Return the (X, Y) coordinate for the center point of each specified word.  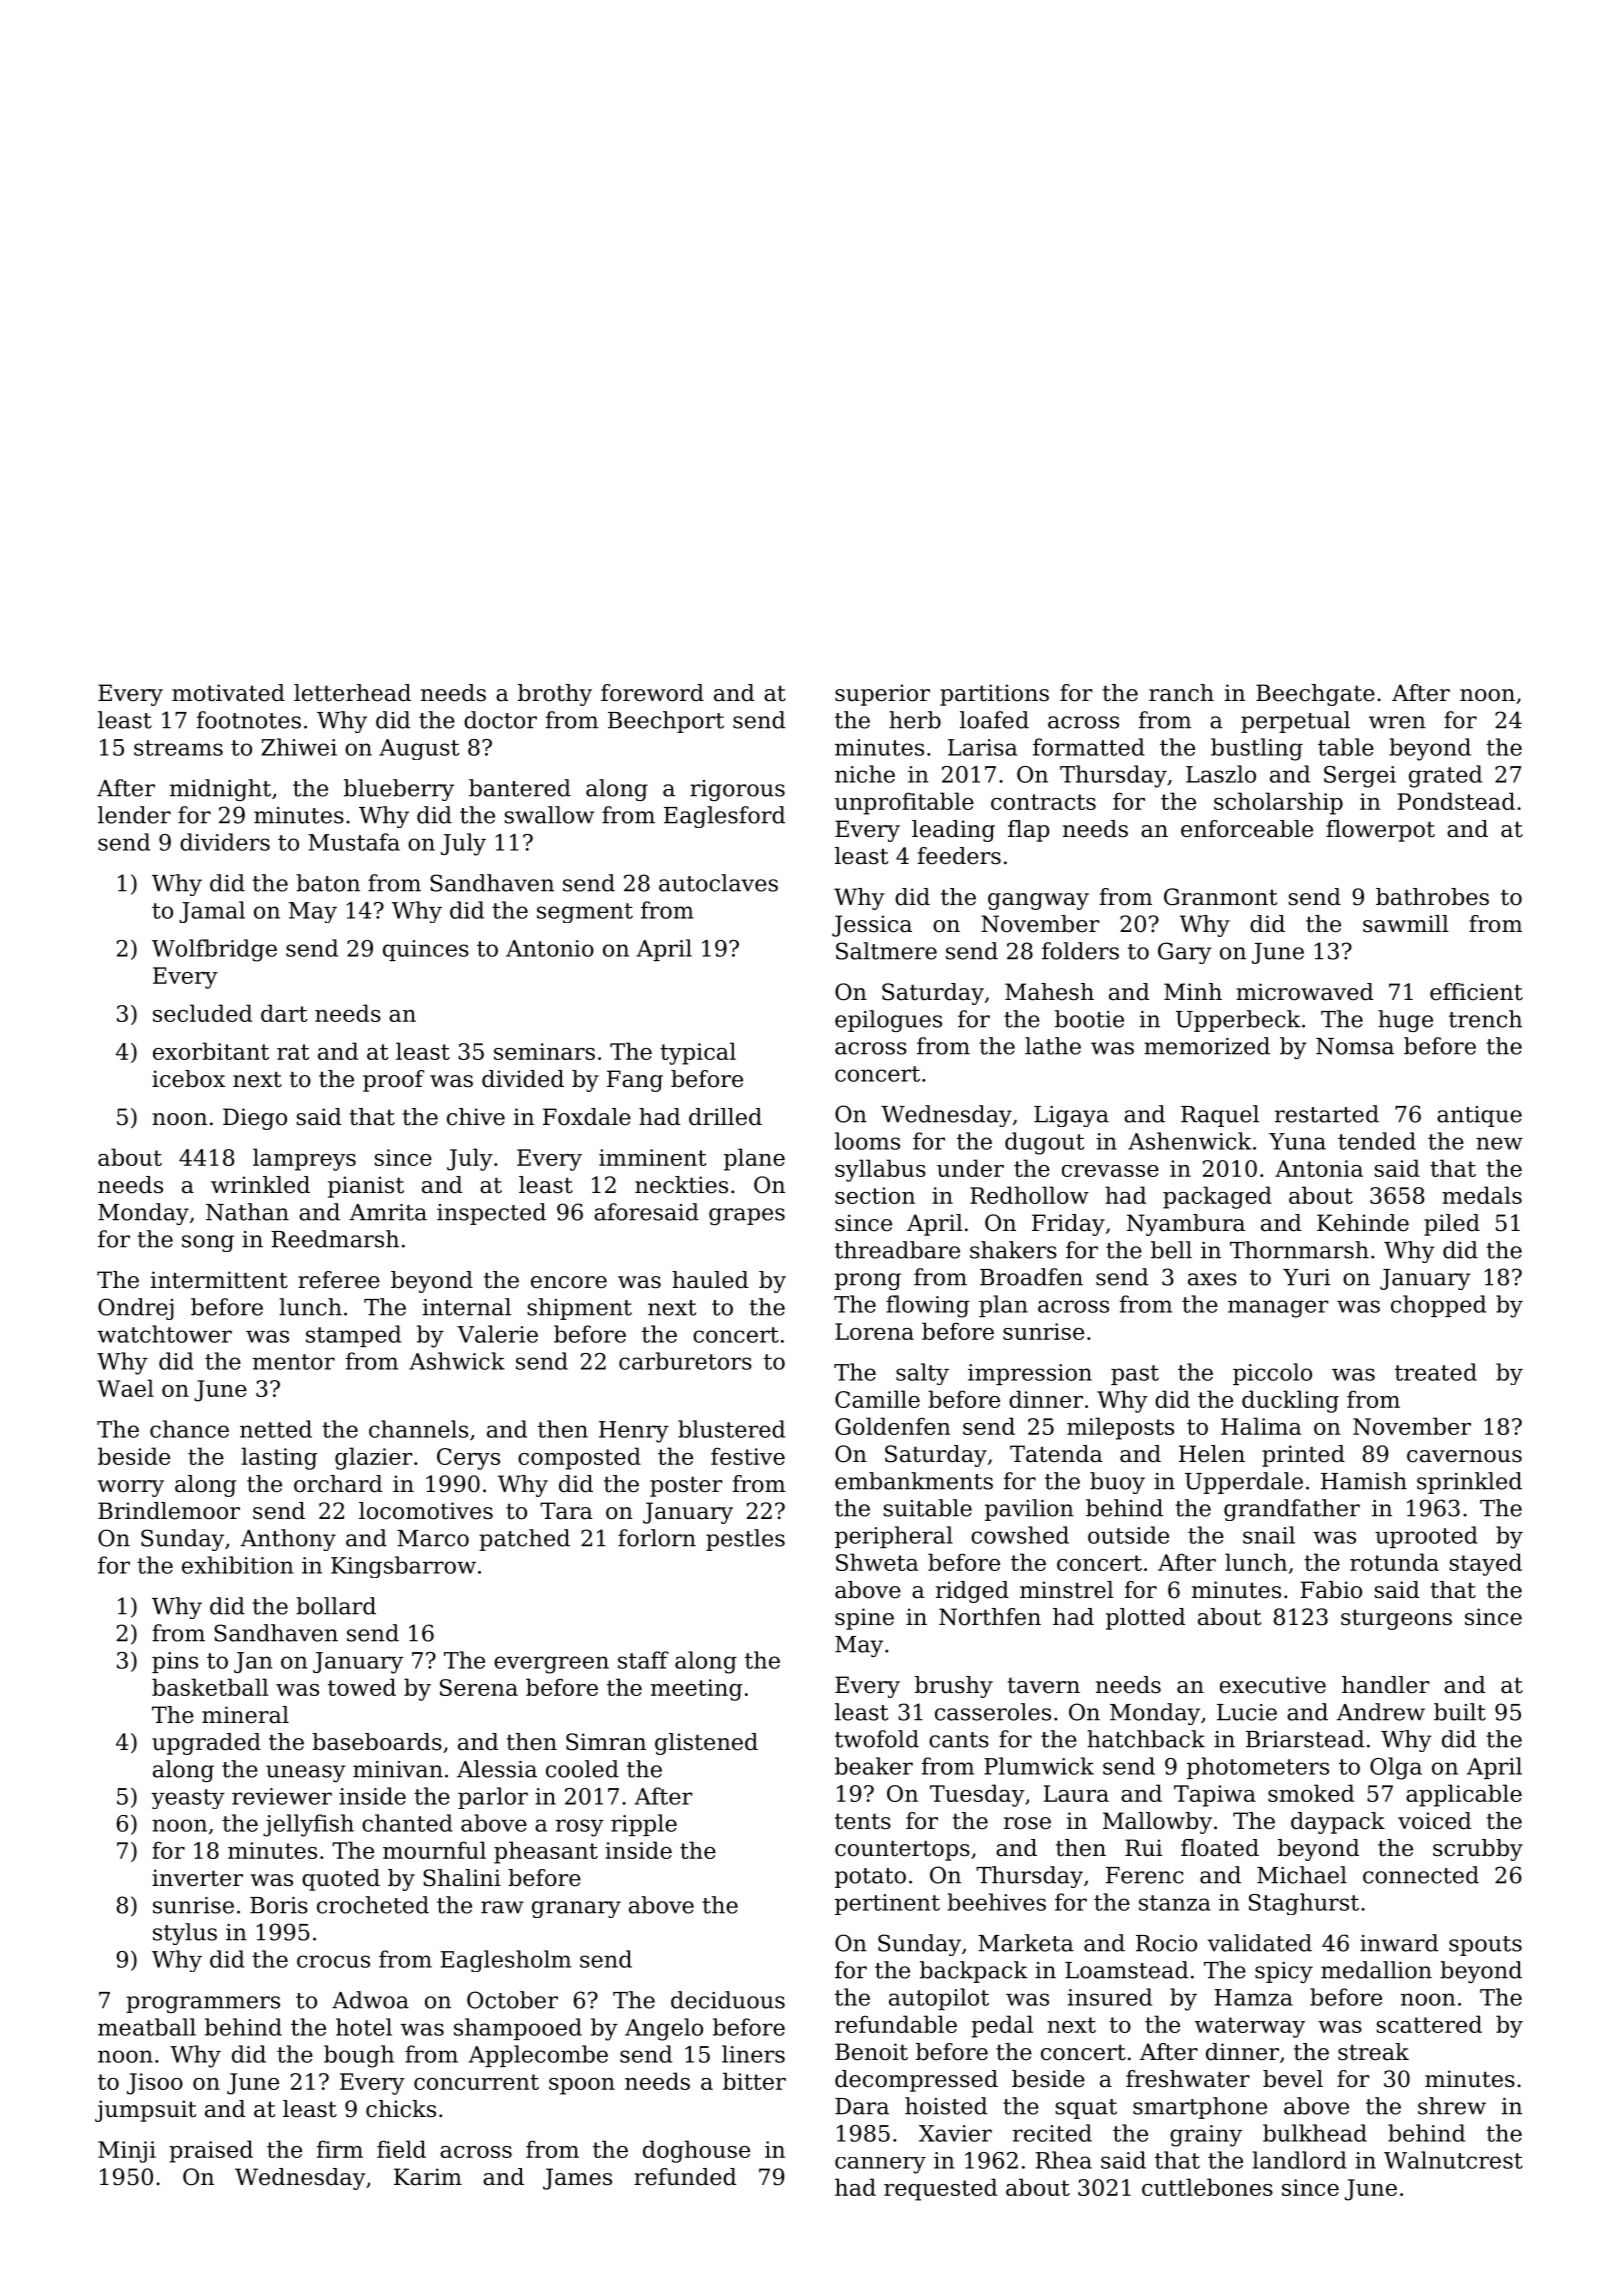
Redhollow (1029, 1195)
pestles (745, 1540)
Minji (127, 2152)
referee (339, 1280)
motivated (228, 693)
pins (175, 1662)
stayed (1486, 1564)
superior (882, 695)
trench (1485, 1019)
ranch (1181, 693)
